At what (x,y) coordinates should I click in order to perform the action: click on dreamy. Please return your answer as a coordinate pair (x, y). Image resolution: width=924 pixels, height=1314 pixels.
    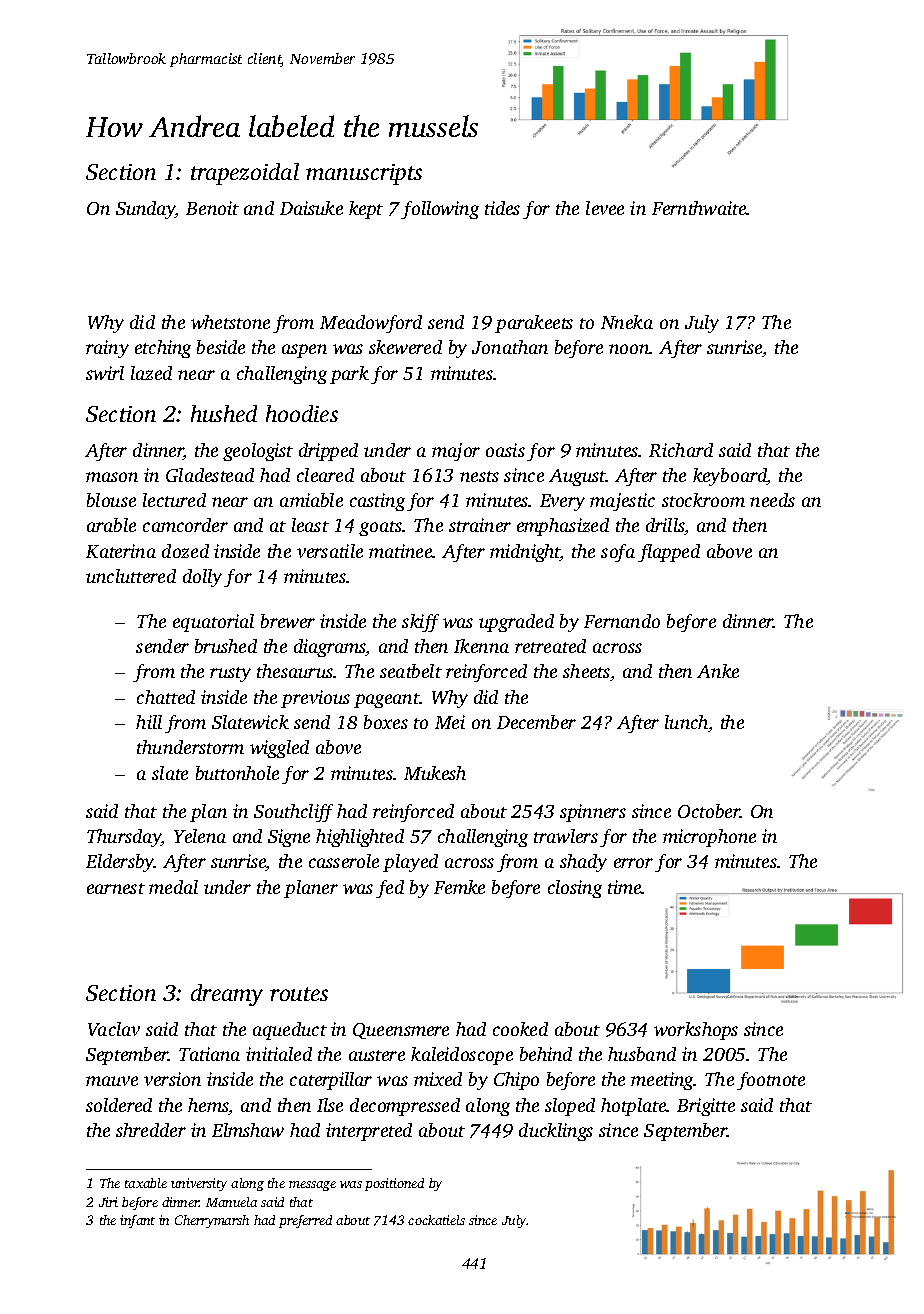
    Looking at the image, I should click on (227, 995).
